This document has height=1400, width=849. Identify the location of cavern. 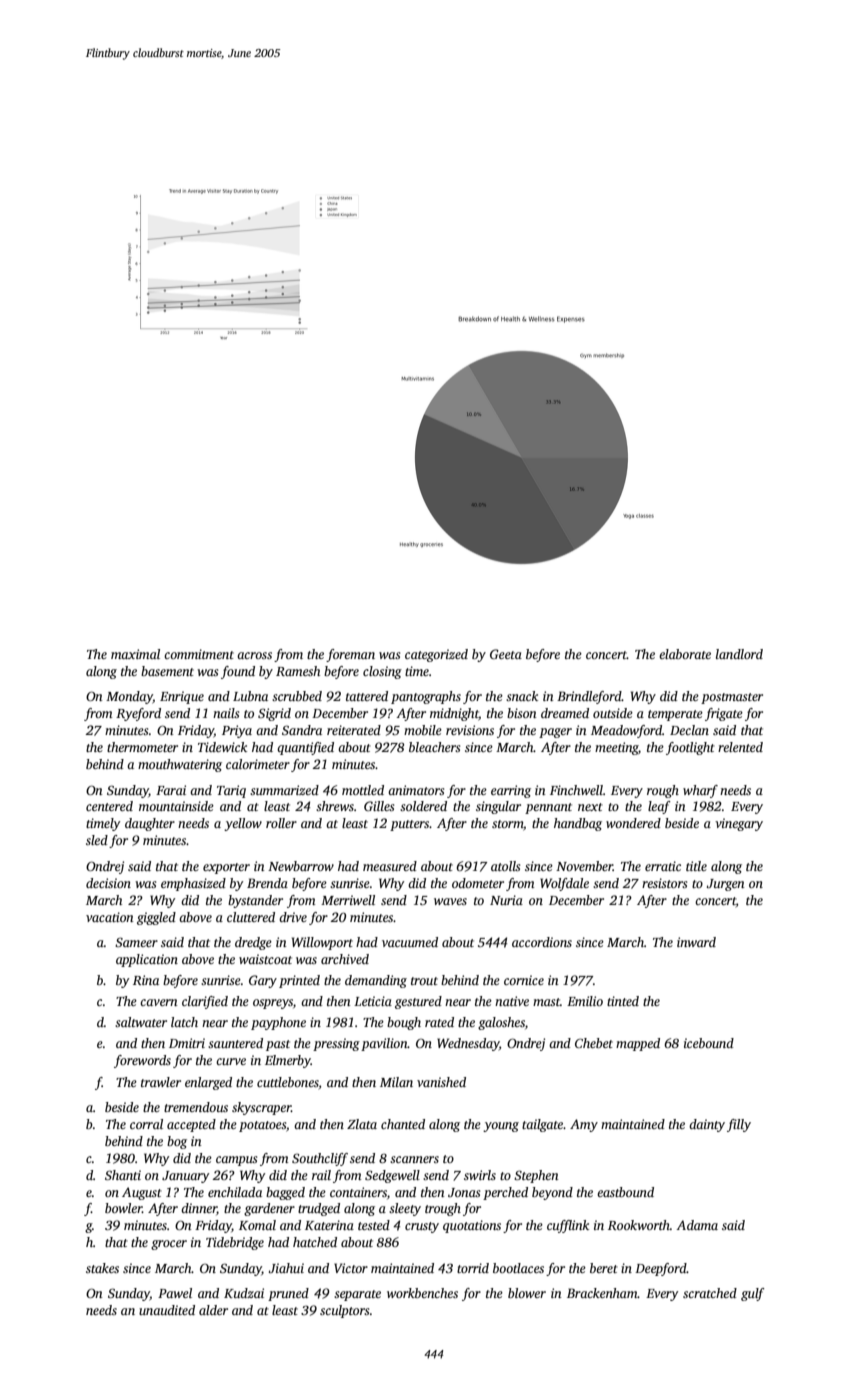
(159, 1002).
